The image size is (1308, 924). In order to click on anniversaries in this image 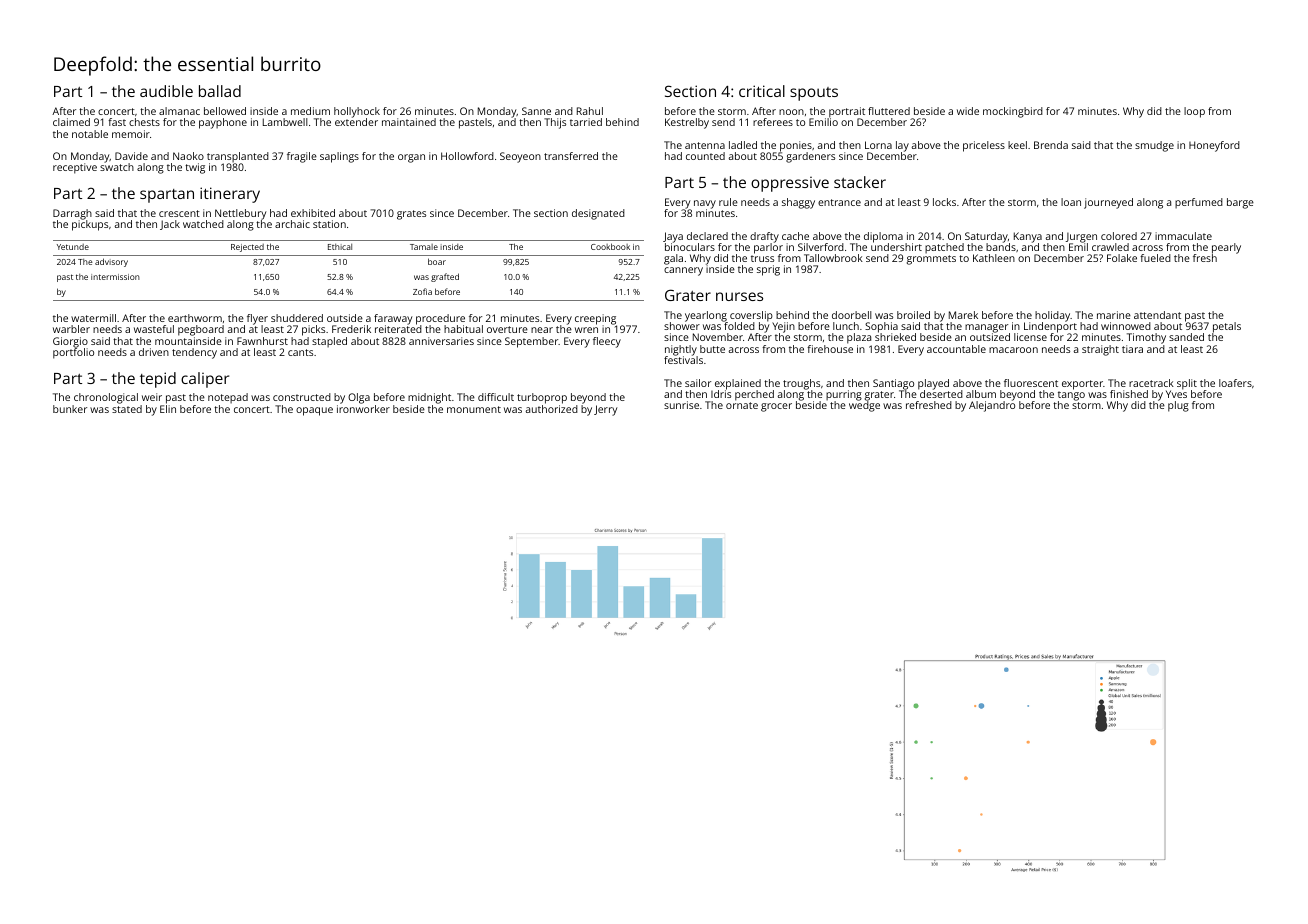, I will do `click(441, 341)`.
